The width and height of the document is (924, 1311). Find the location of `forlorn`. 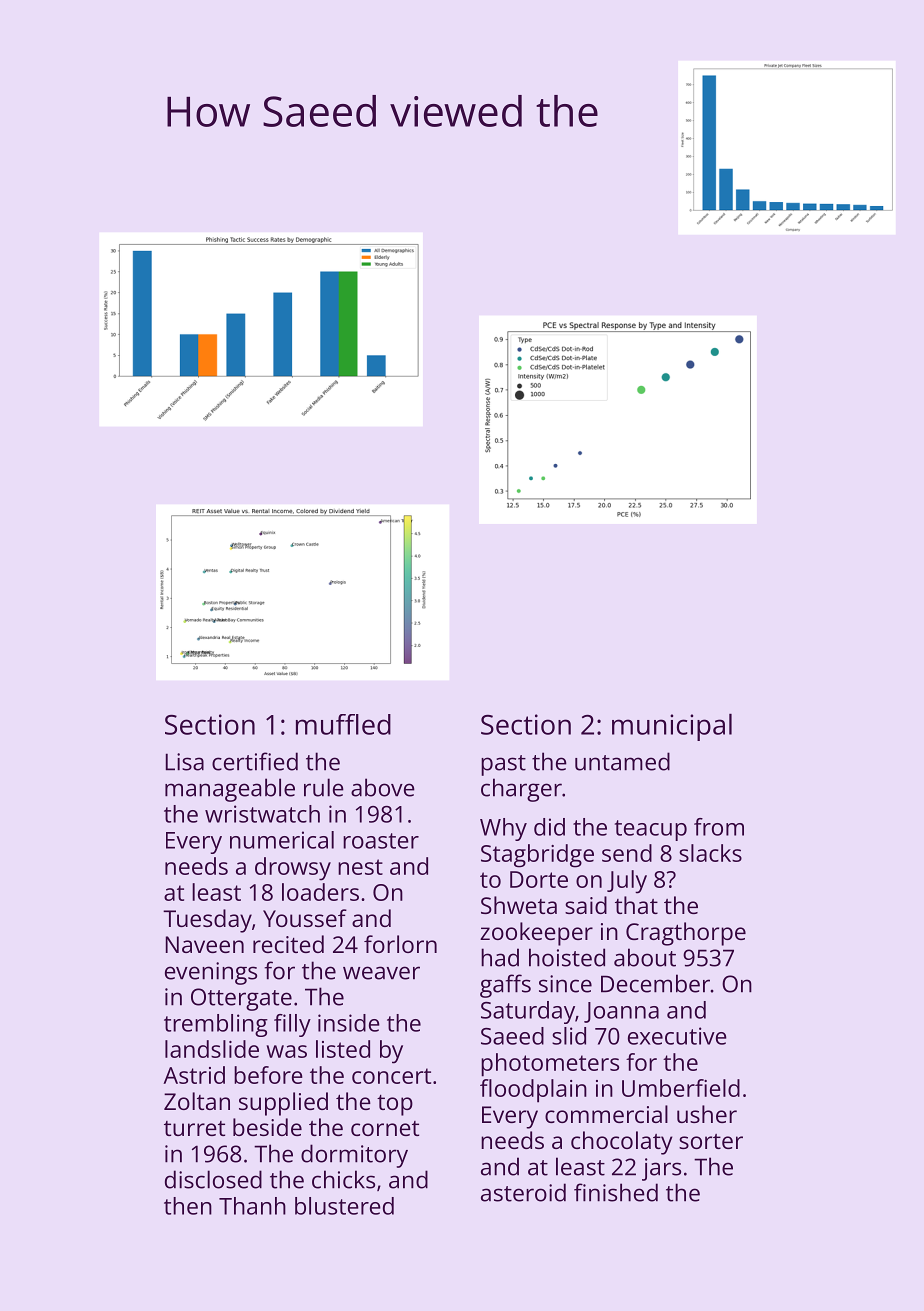

forlorn is located at coordinates (400, 944).
